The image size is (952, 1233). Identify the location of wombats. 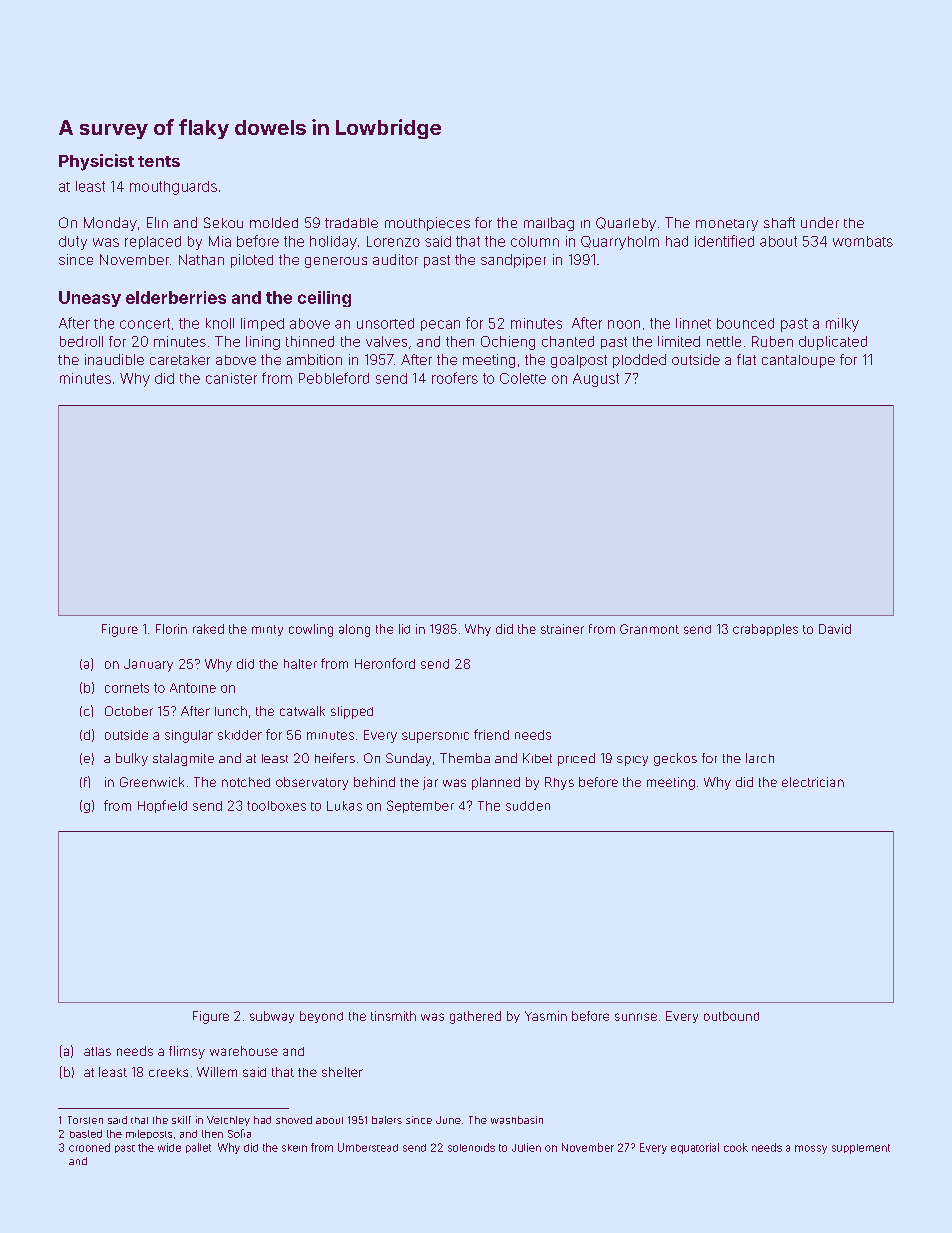
(863, 241).
